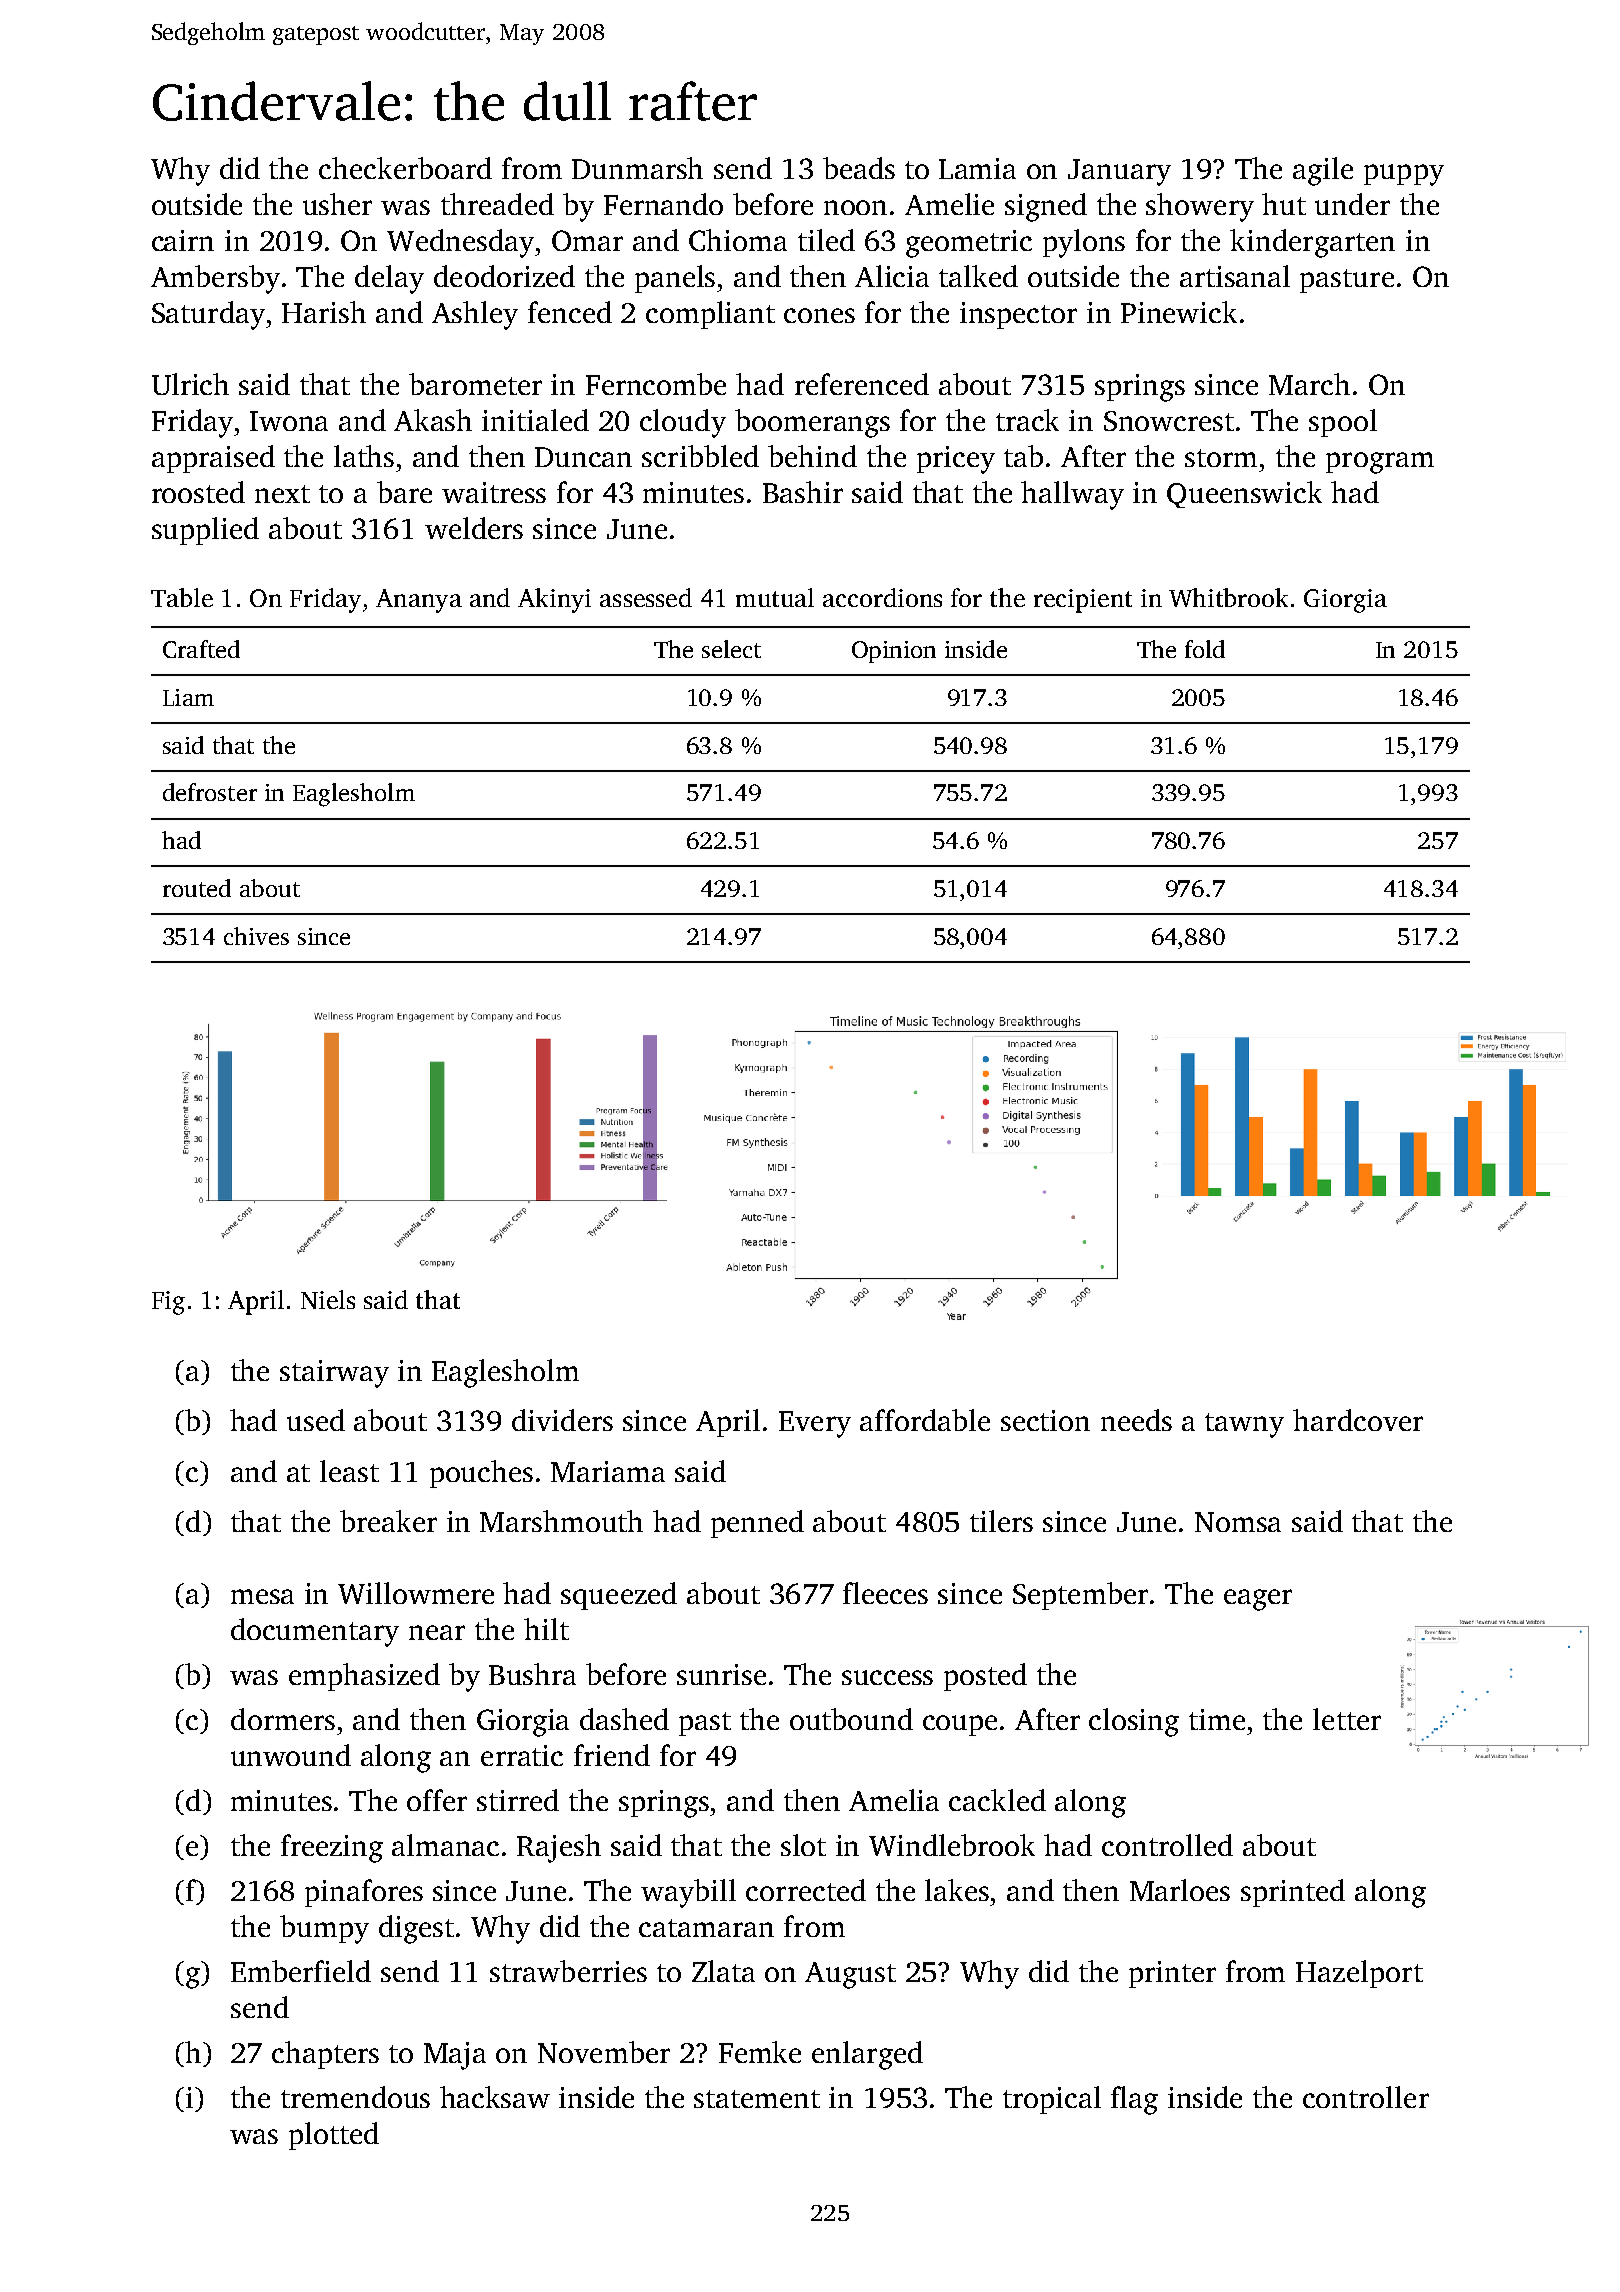 This screenshot has height=2292, width=1620. I want to click on cairn, so click(183, 240).
